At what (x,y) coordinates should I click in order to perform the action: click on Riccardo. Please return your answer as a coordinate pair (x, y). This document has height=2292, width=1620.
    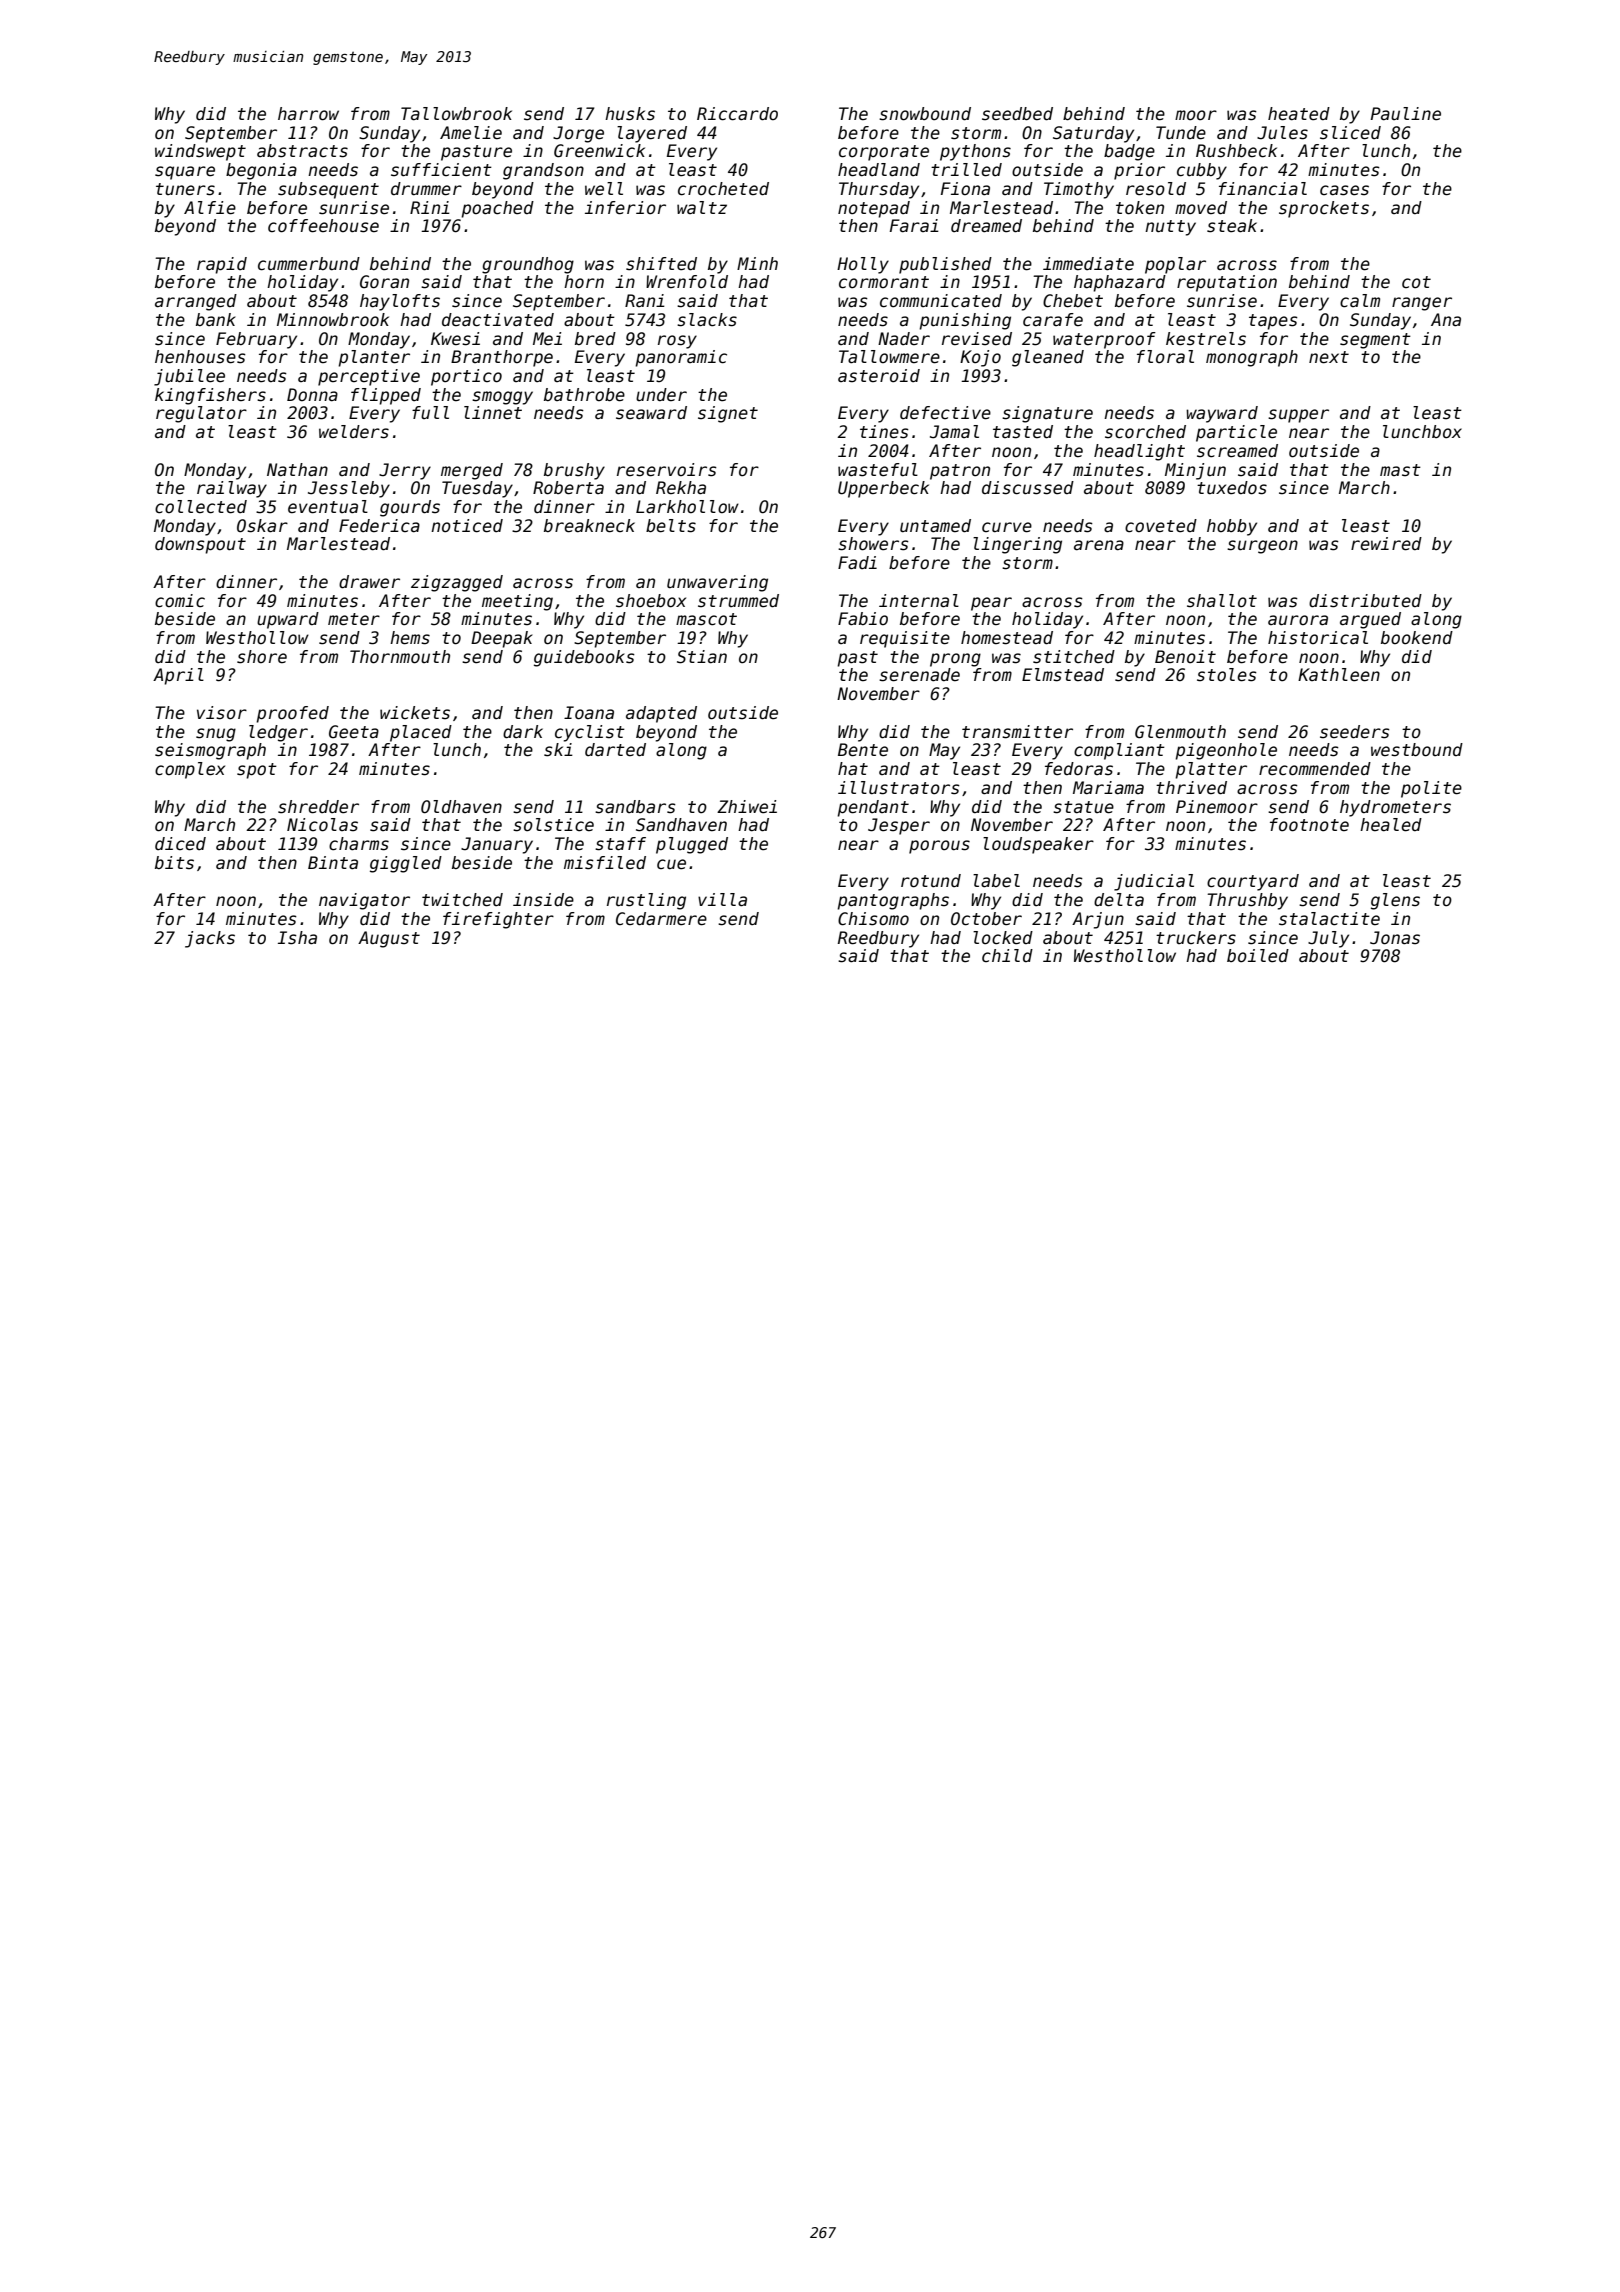
    Looking at the image, I should click on (737, 114).
